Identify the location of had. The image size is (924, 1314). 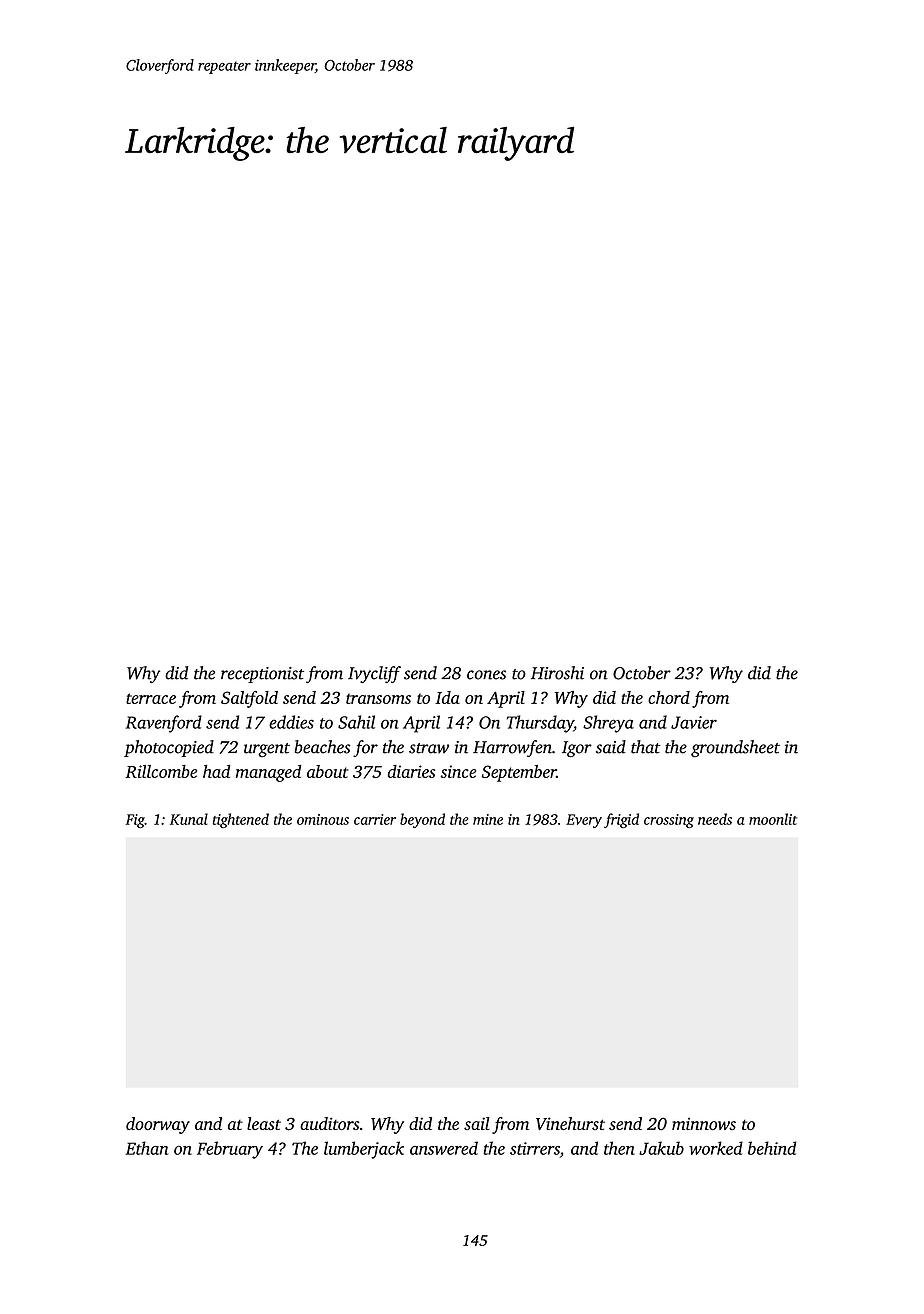
(217, 771).
